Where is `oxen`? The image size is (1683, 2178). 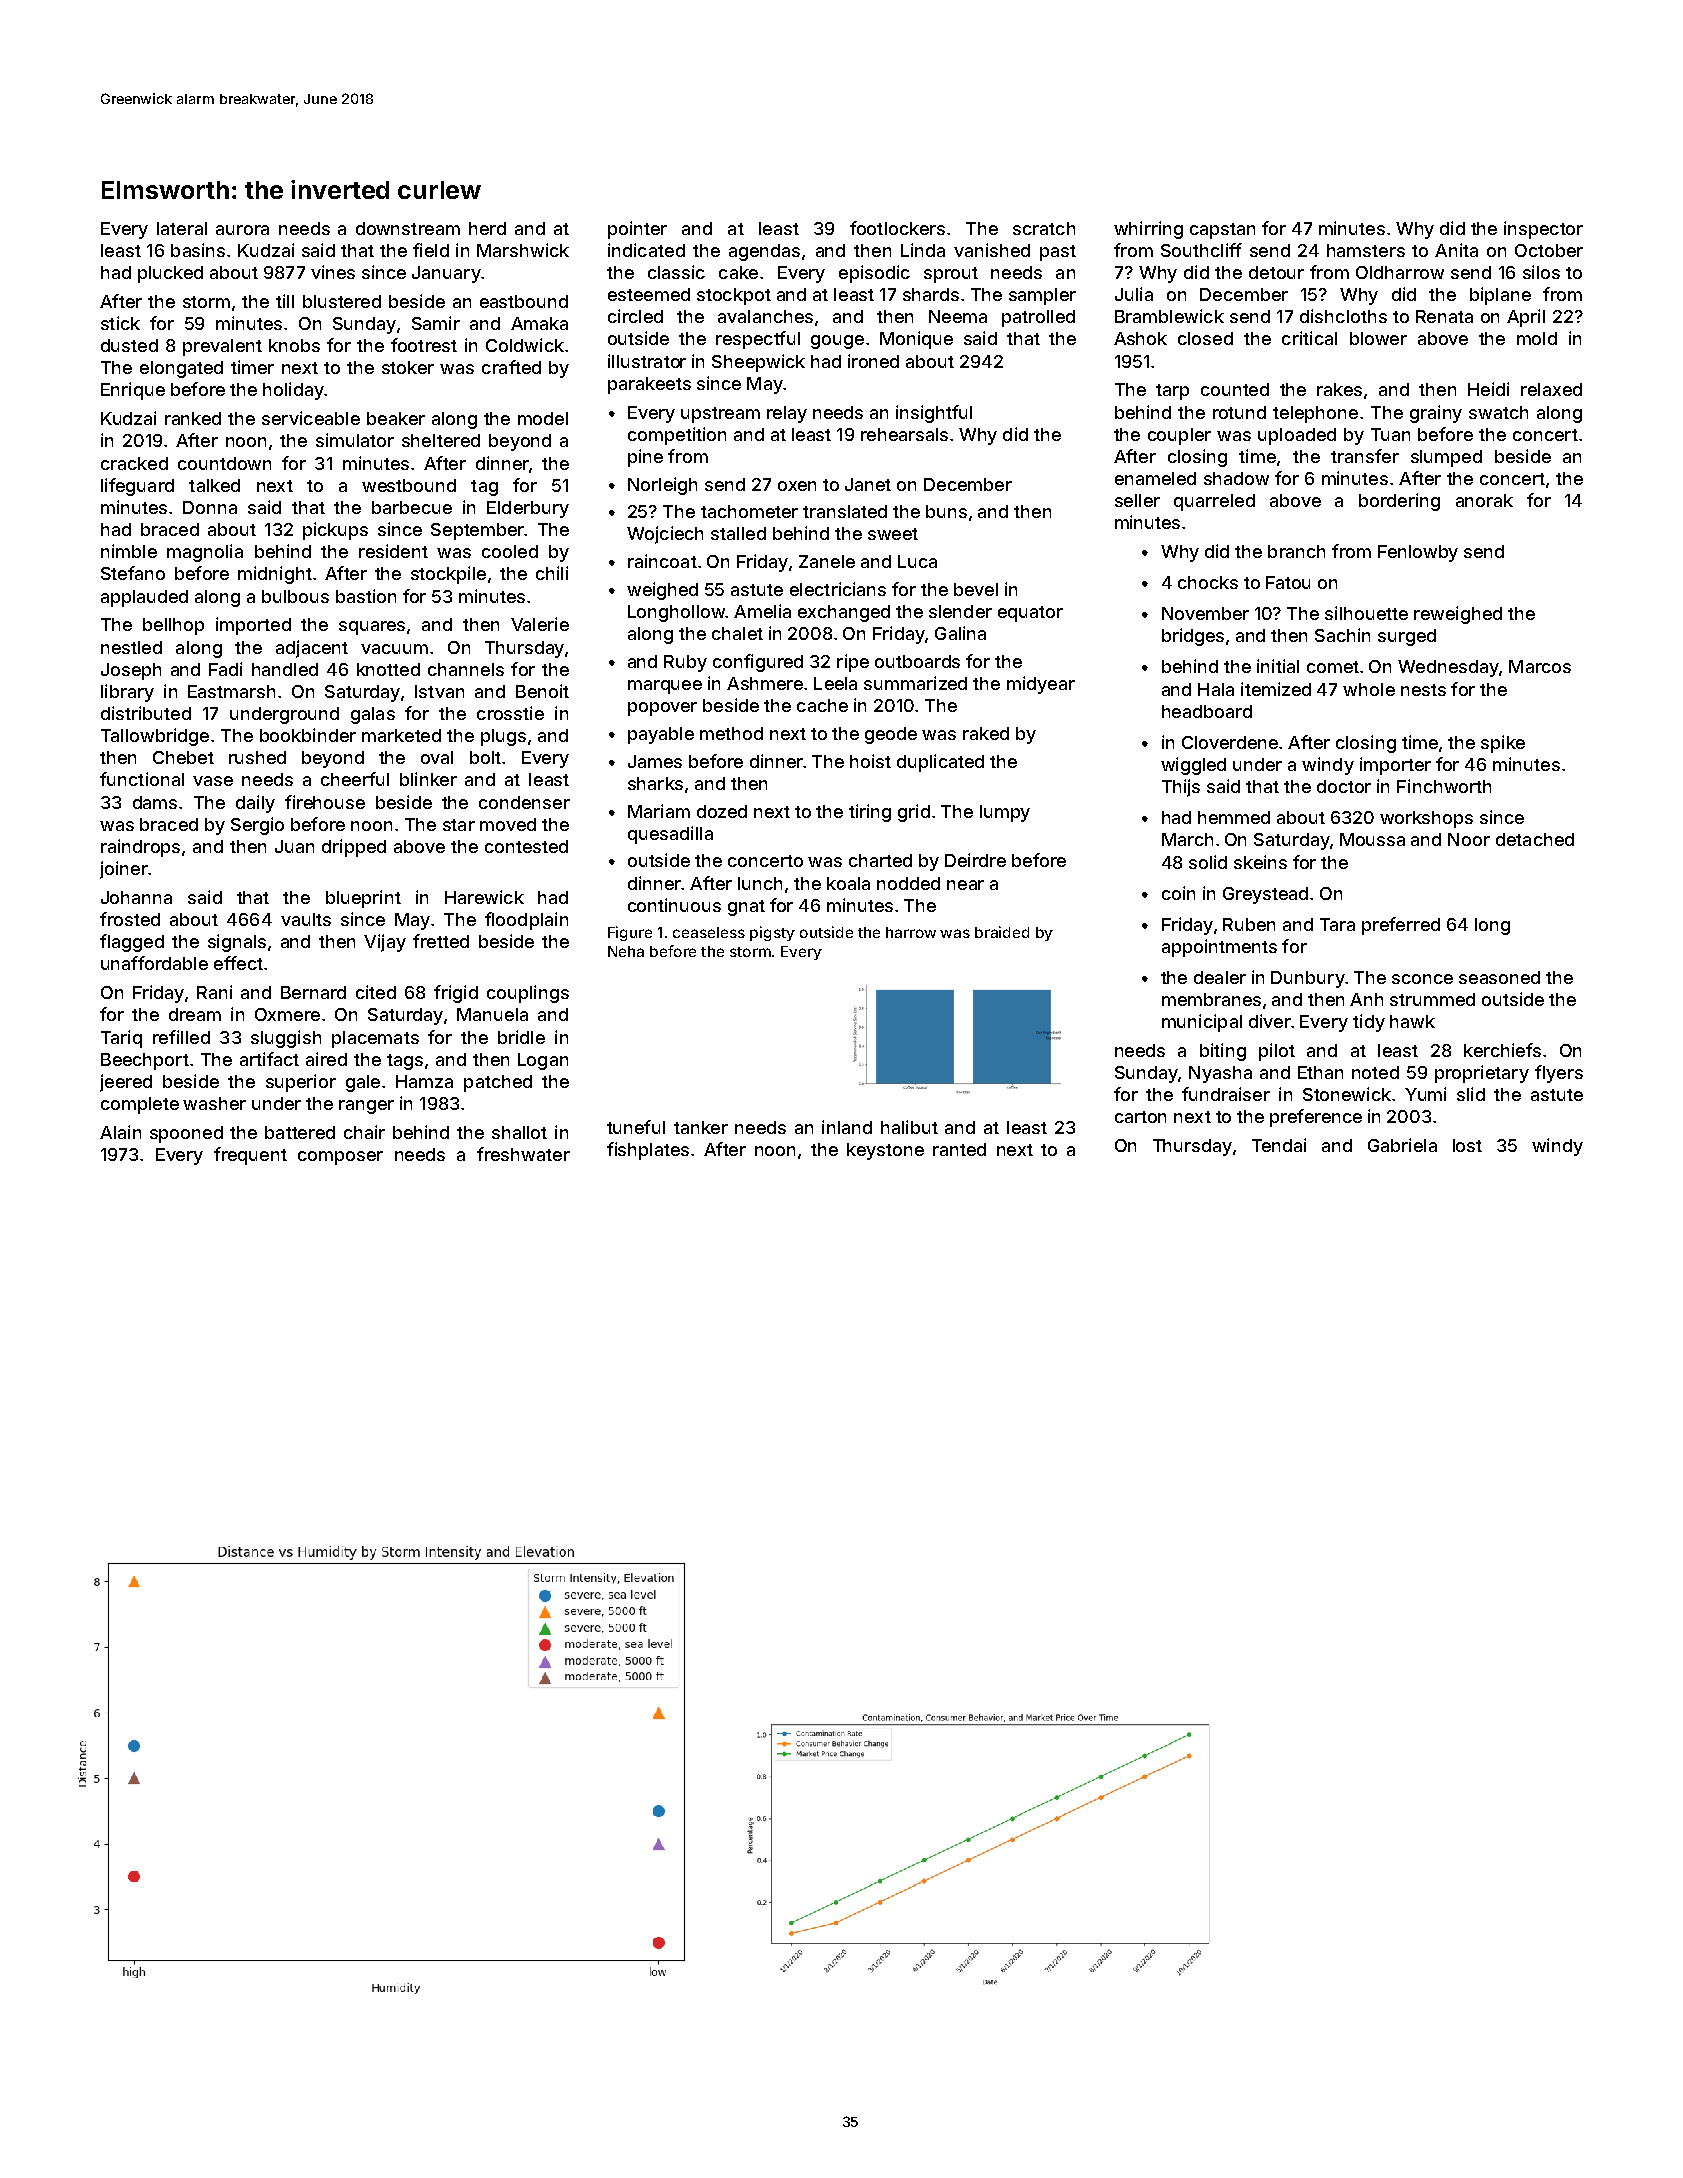
oxen is located at coordinates (797, 486).
